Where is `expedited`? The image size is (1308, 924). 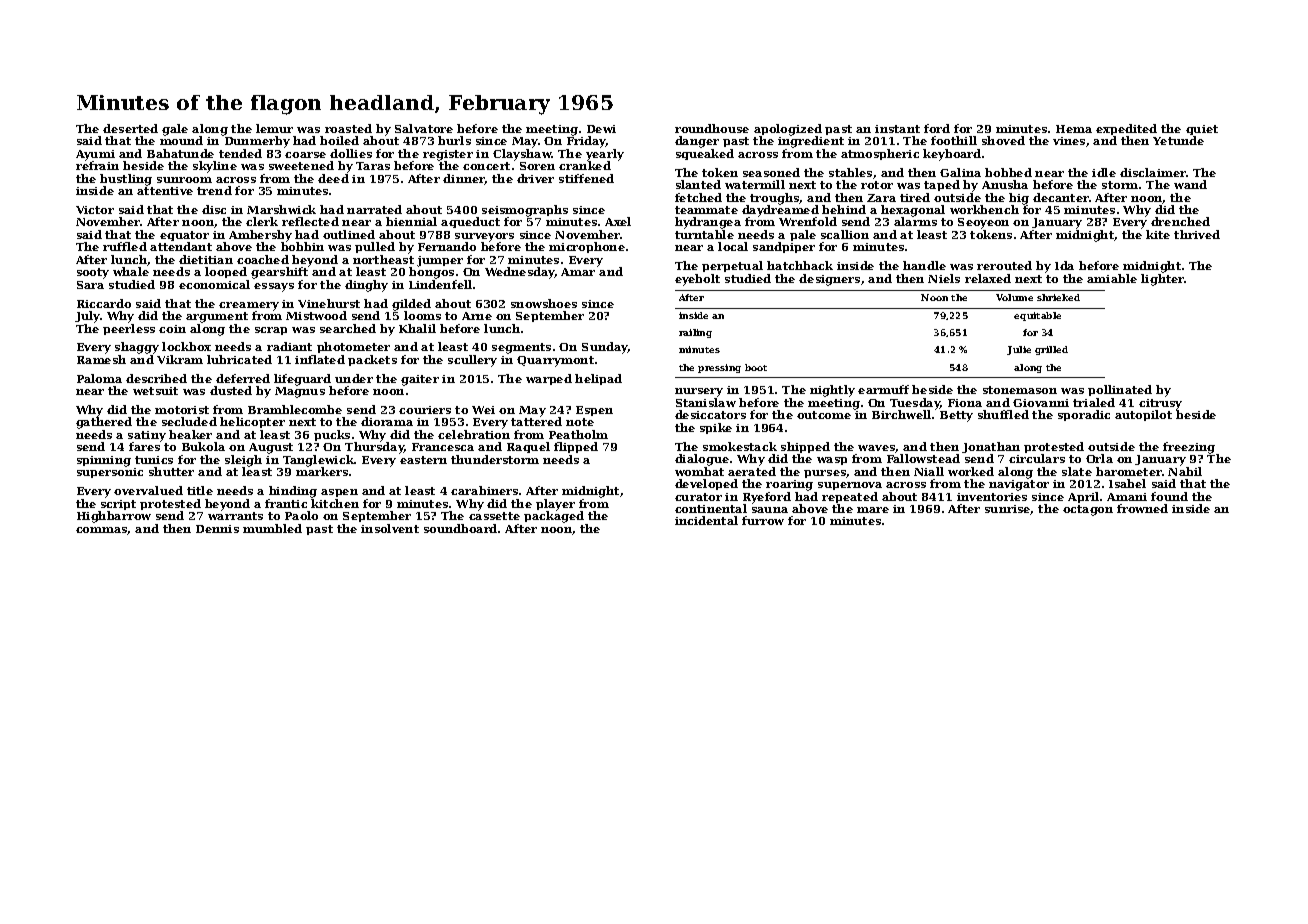 expedited is located at coordinates (1126, 129).
